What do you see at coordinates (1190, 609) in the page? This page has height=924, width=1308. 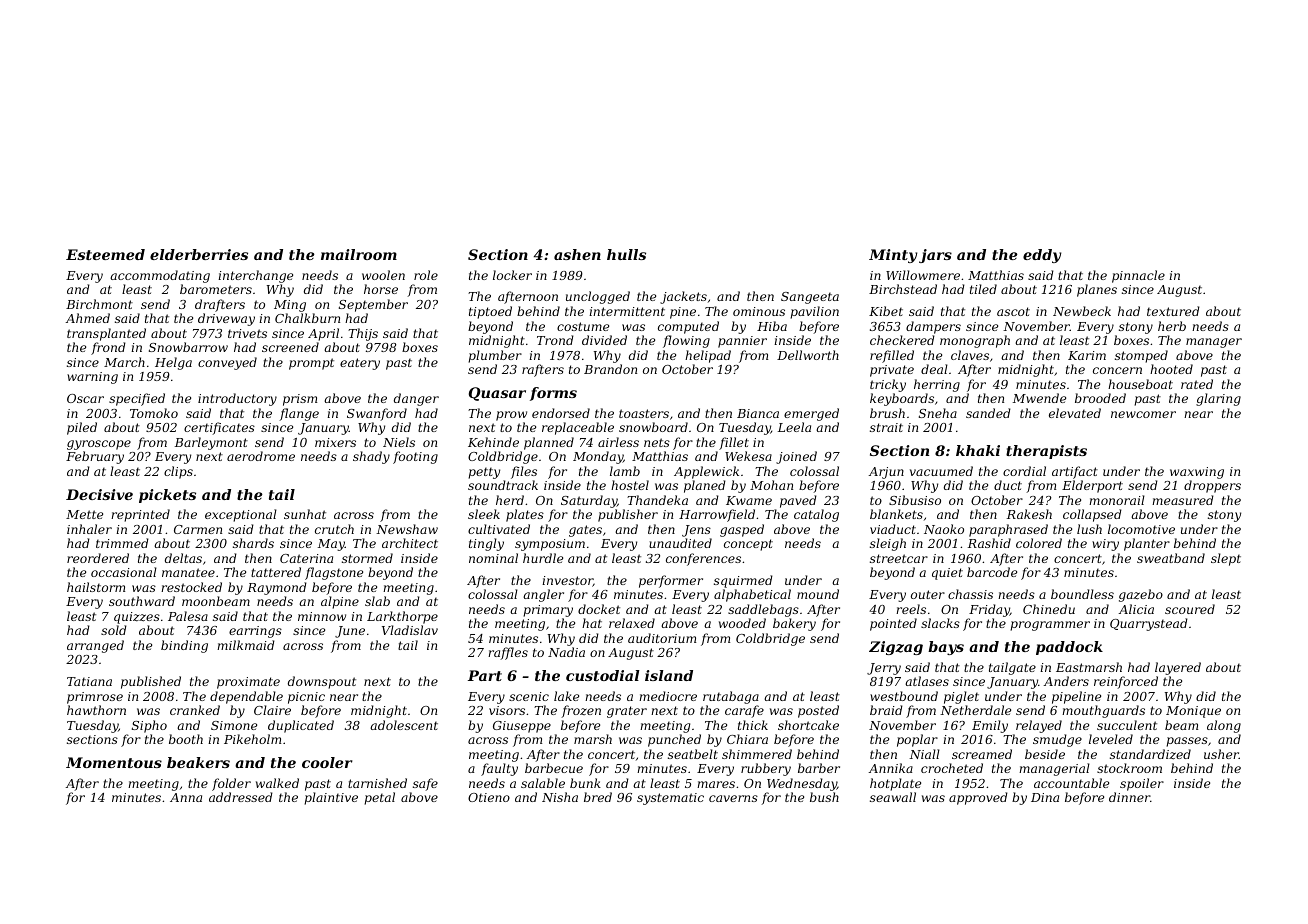 I see `scoured` at bounding box center [1190, 609].
